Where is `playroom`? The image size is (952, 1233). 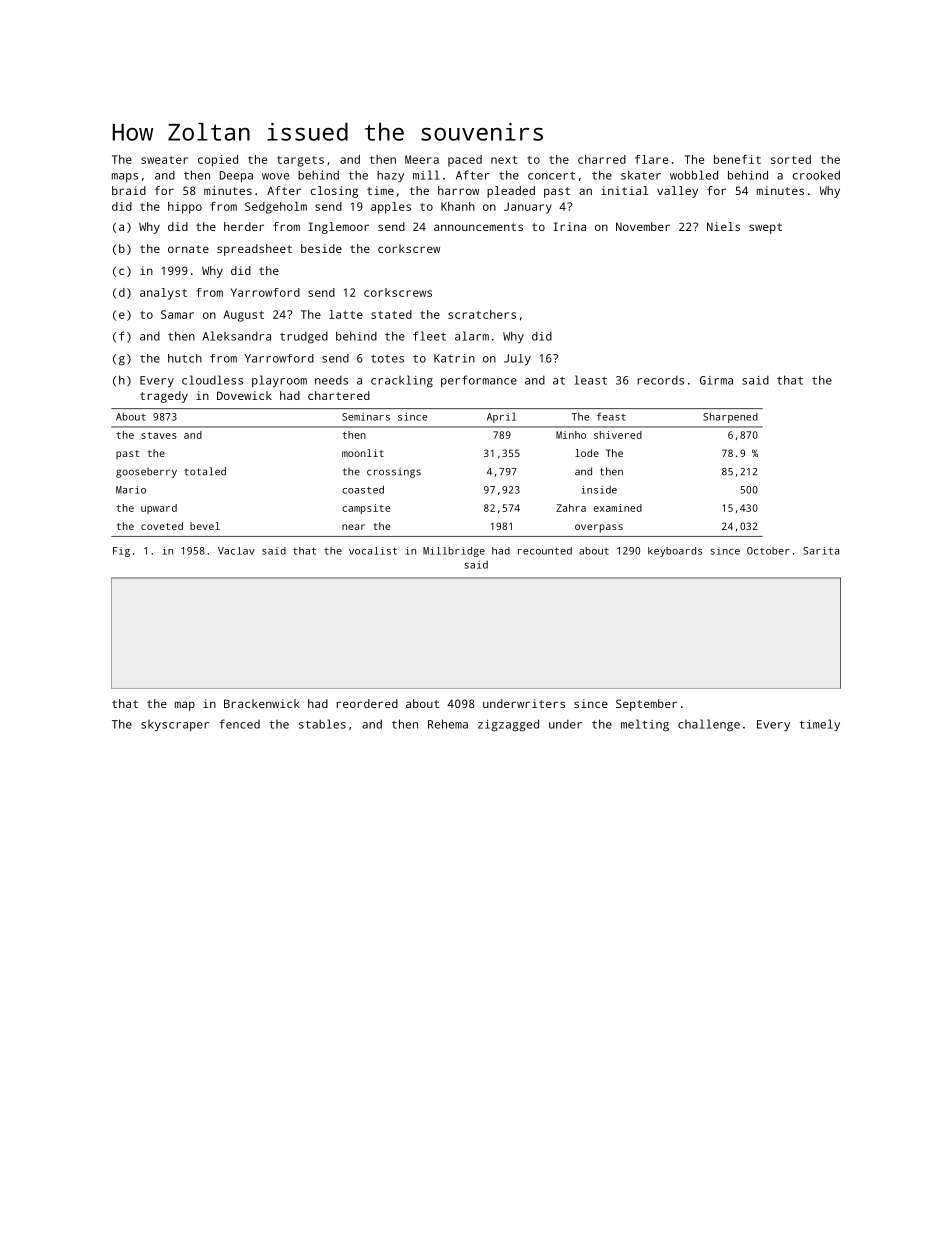 playroom is located at coordinates (279, 381).
